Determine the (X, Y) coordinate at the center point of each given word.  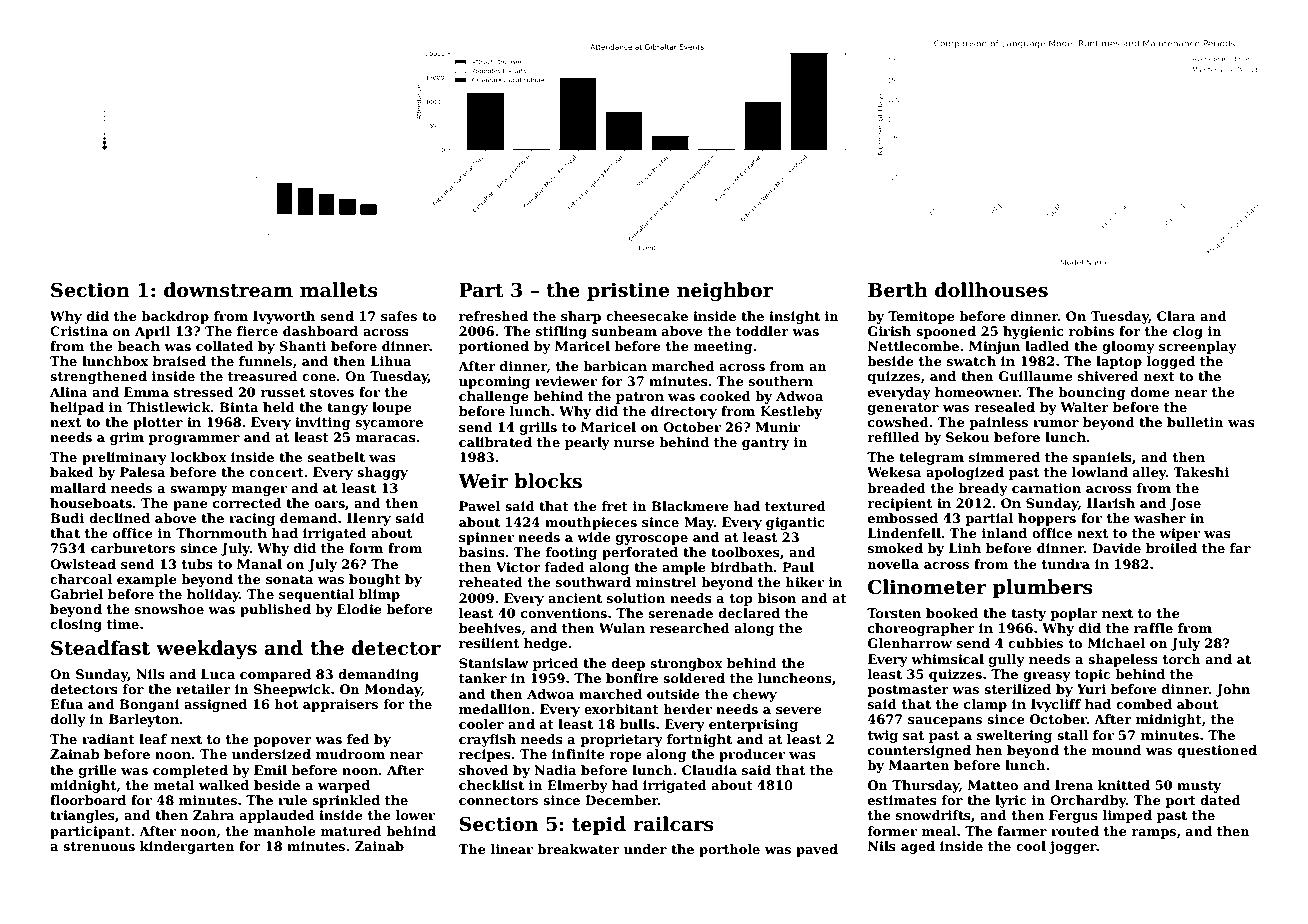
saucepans (945, 722)
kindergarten (187, 847)
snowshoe (169, 609)
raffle (1153, 628)
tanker (483, 678)
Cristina (79, 331)
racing (252, 519)
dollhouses (991, 290)
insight (794, 317)
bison (776, 598)
